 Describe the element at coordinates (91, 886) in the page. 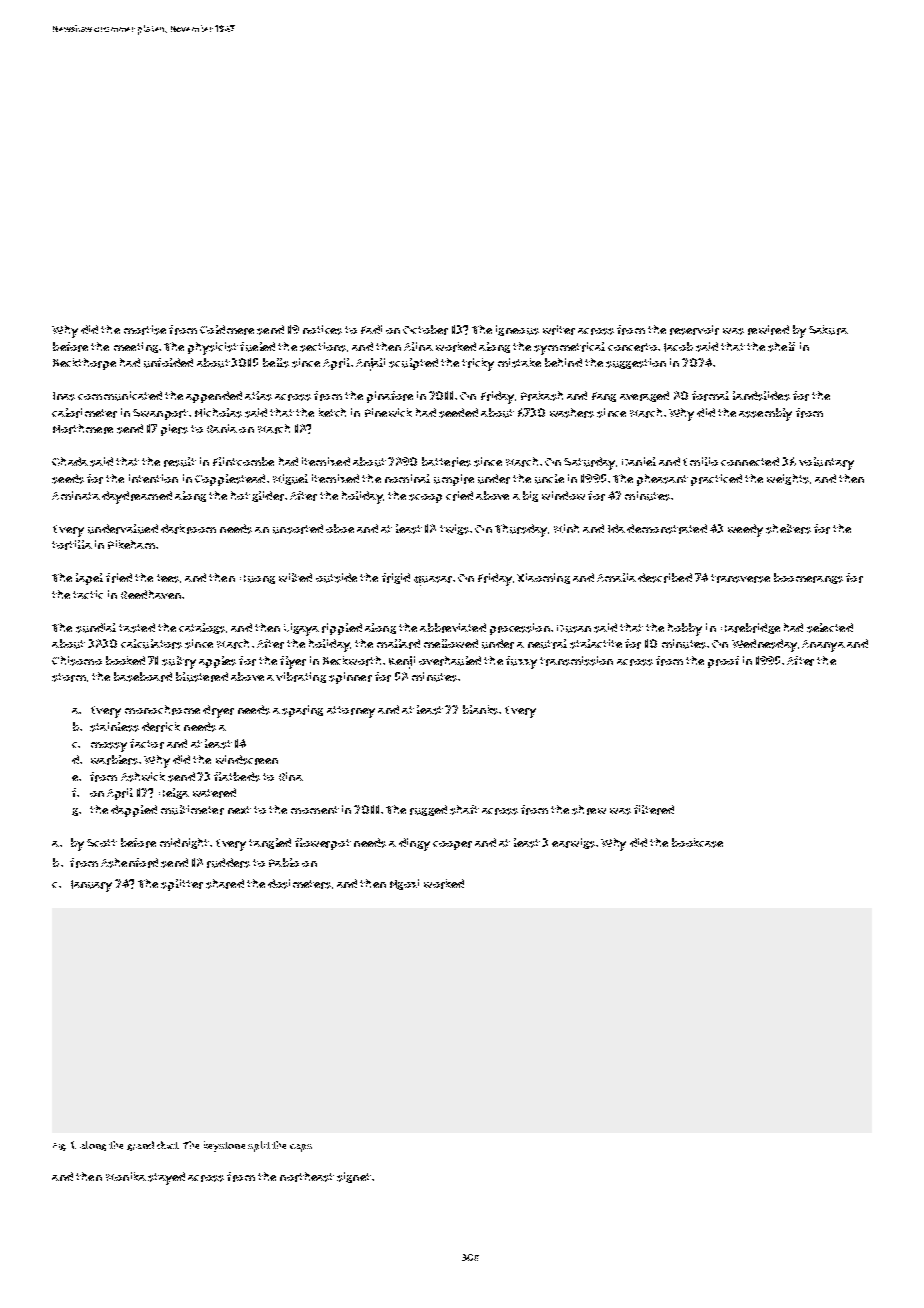

I see `January` at that location.
